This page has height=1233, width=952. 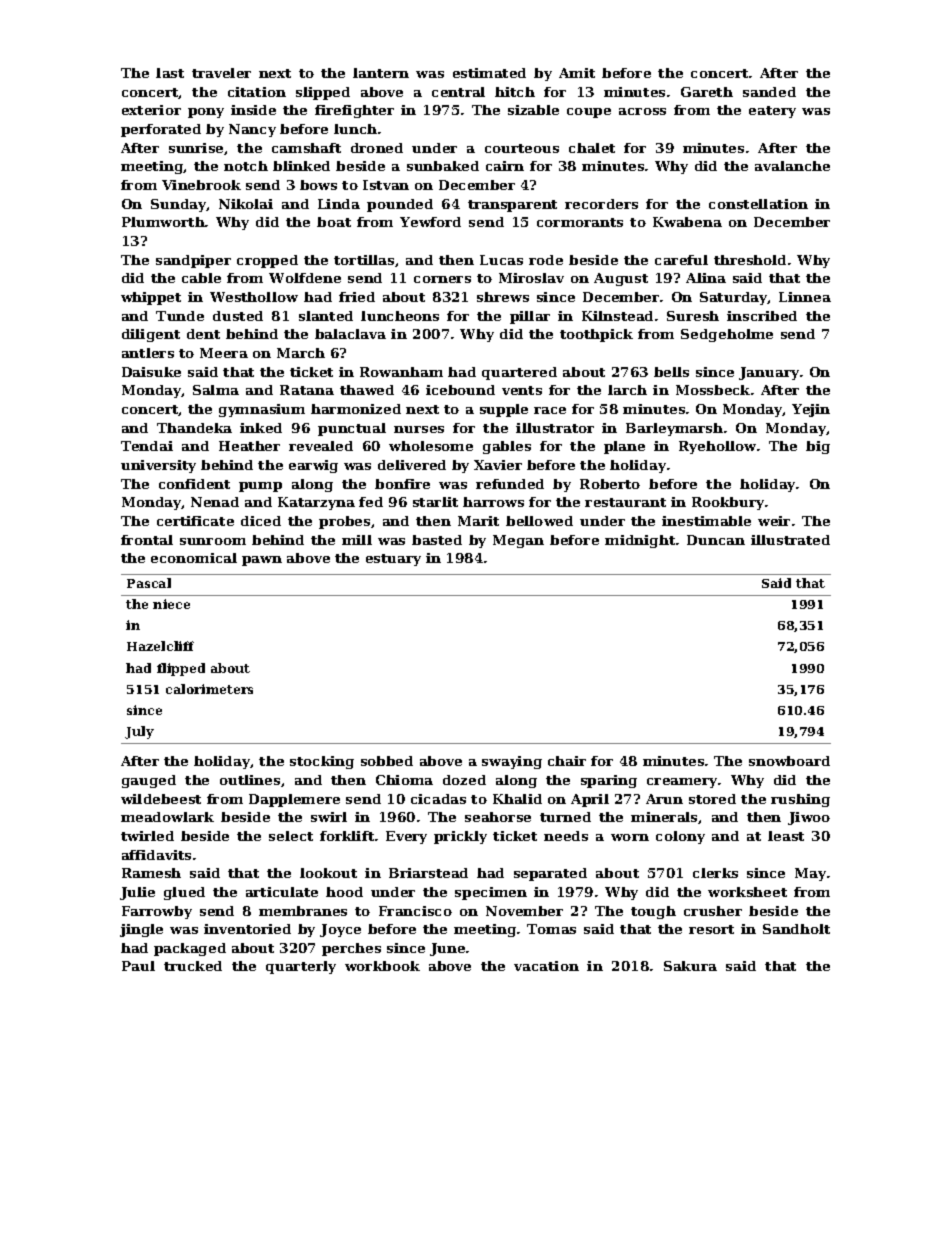 What do you see at coordinates (713, 390) in the page?
I see `Mossbeck` at bounding box center [713, 390].
